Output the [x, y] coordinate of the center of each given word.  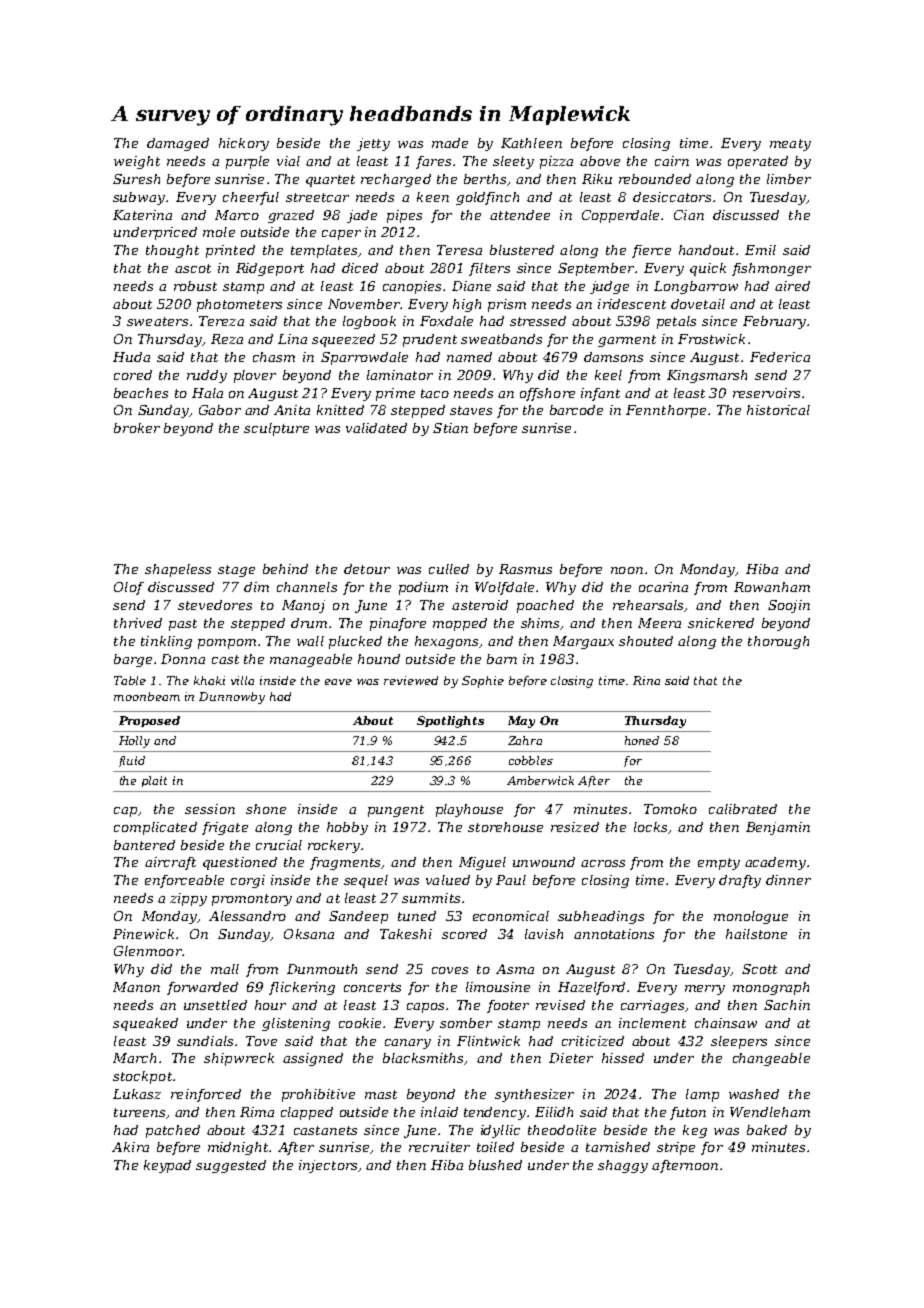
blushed [495, 1165]
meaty [790, 145]
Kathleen [531, 143]
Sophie [483, 682]
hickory [244, 144]
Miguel [482, 863]
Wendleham [770, 1112]
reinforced [206, 1095]
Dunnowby [232, 698]
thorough [778, 642]
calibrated [743, 809]
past [183, 625]
